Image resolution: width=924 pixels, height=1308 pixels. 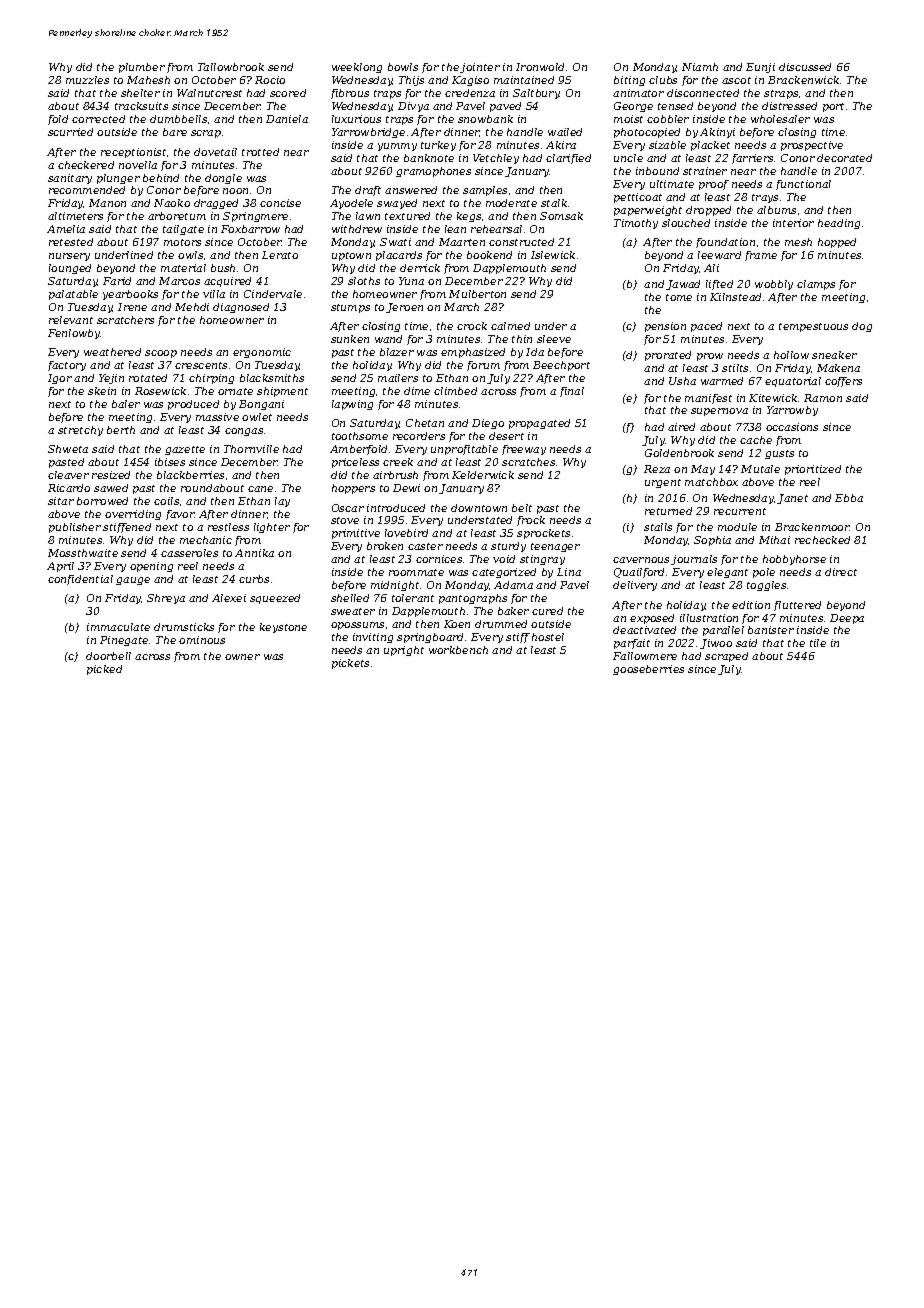 I want to click on Janet, so click(x=792, y=499).
